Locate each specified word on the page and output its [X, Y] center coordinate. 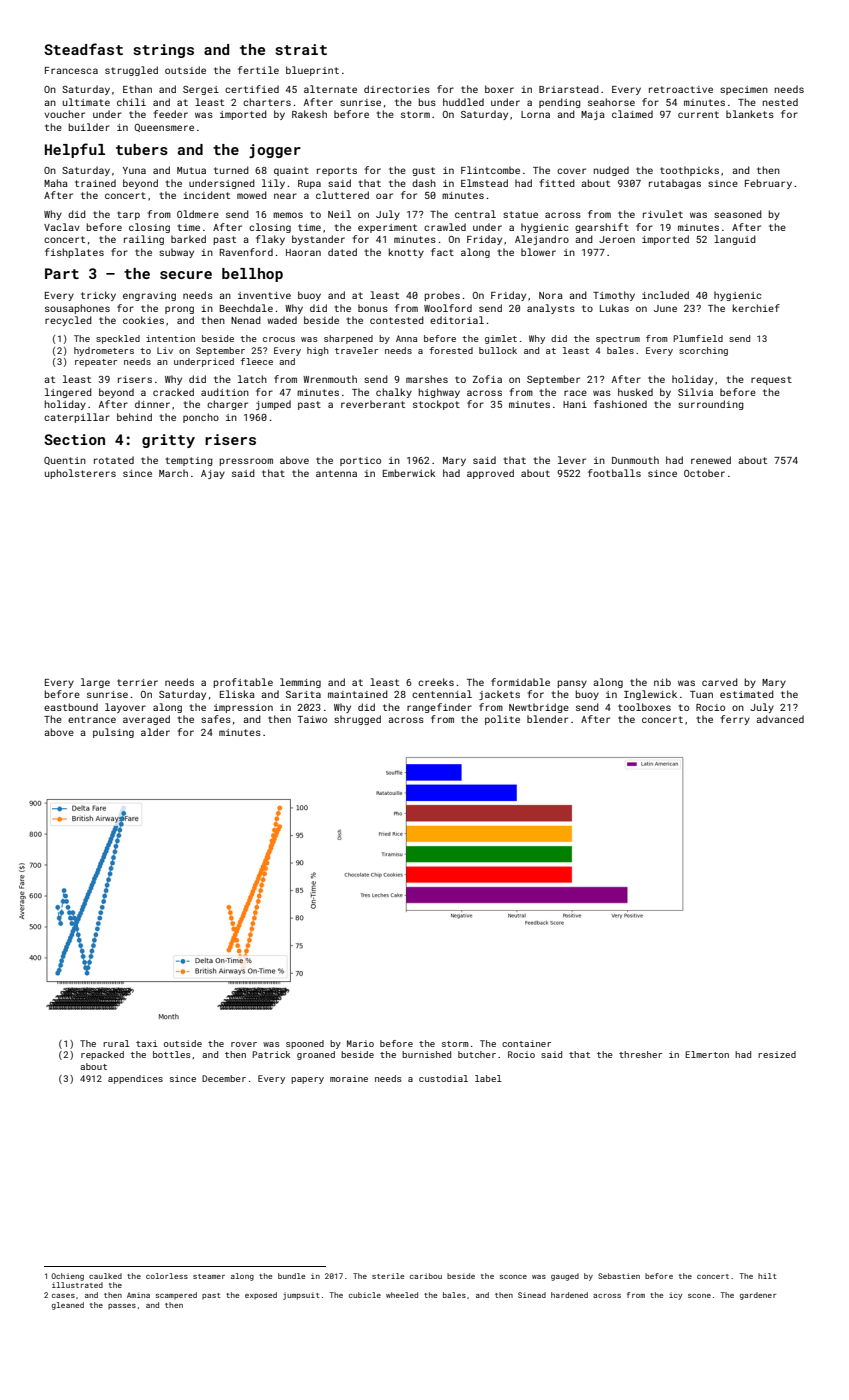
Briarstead [569, 89]
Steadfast [83, 49]
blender [547, 719]
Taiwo [312, 719]
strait [301, 49]
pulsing [113, 733]
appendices [135, 1079]
